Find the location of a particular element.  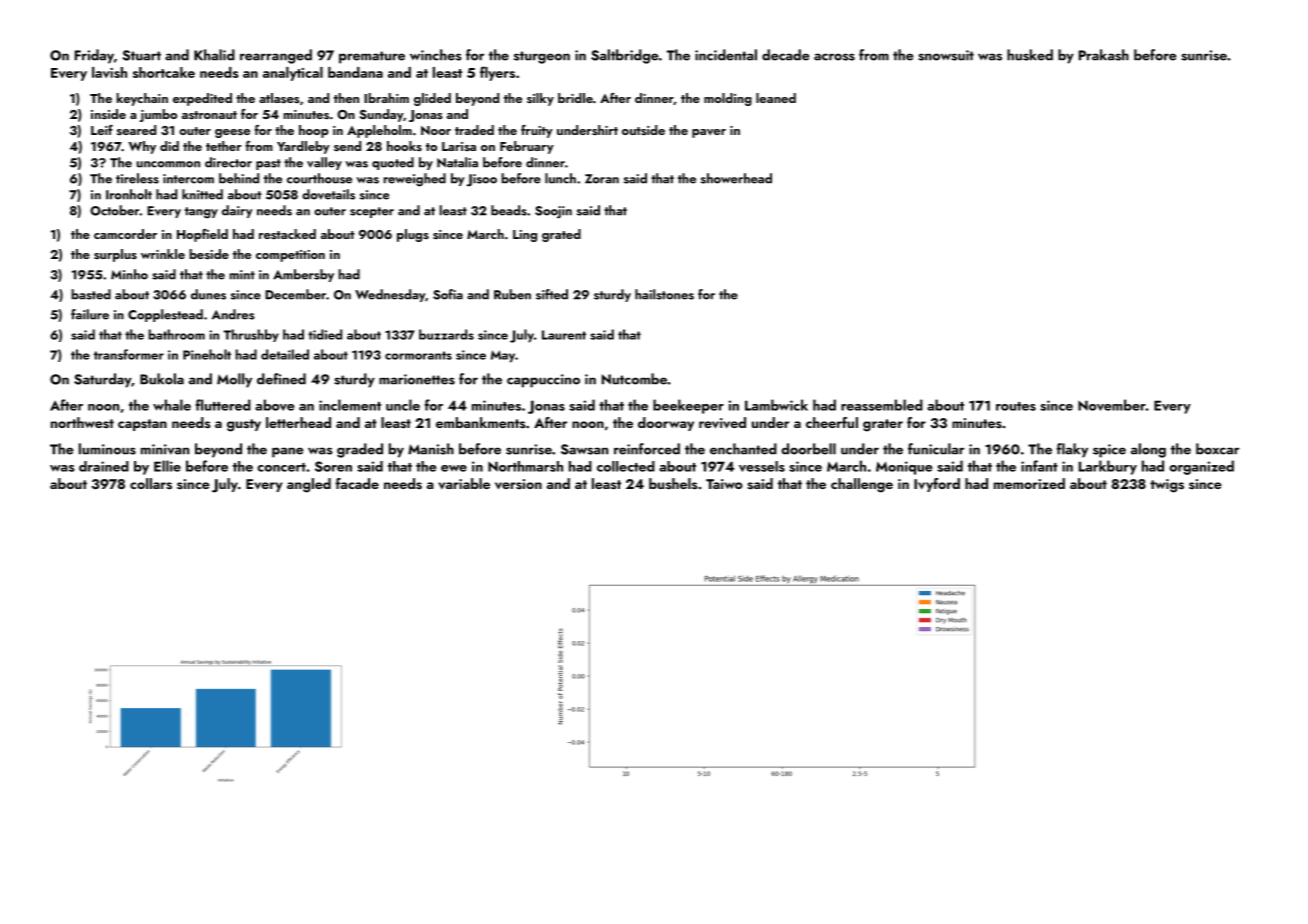

luminous is located at coordinates (107, 449).
